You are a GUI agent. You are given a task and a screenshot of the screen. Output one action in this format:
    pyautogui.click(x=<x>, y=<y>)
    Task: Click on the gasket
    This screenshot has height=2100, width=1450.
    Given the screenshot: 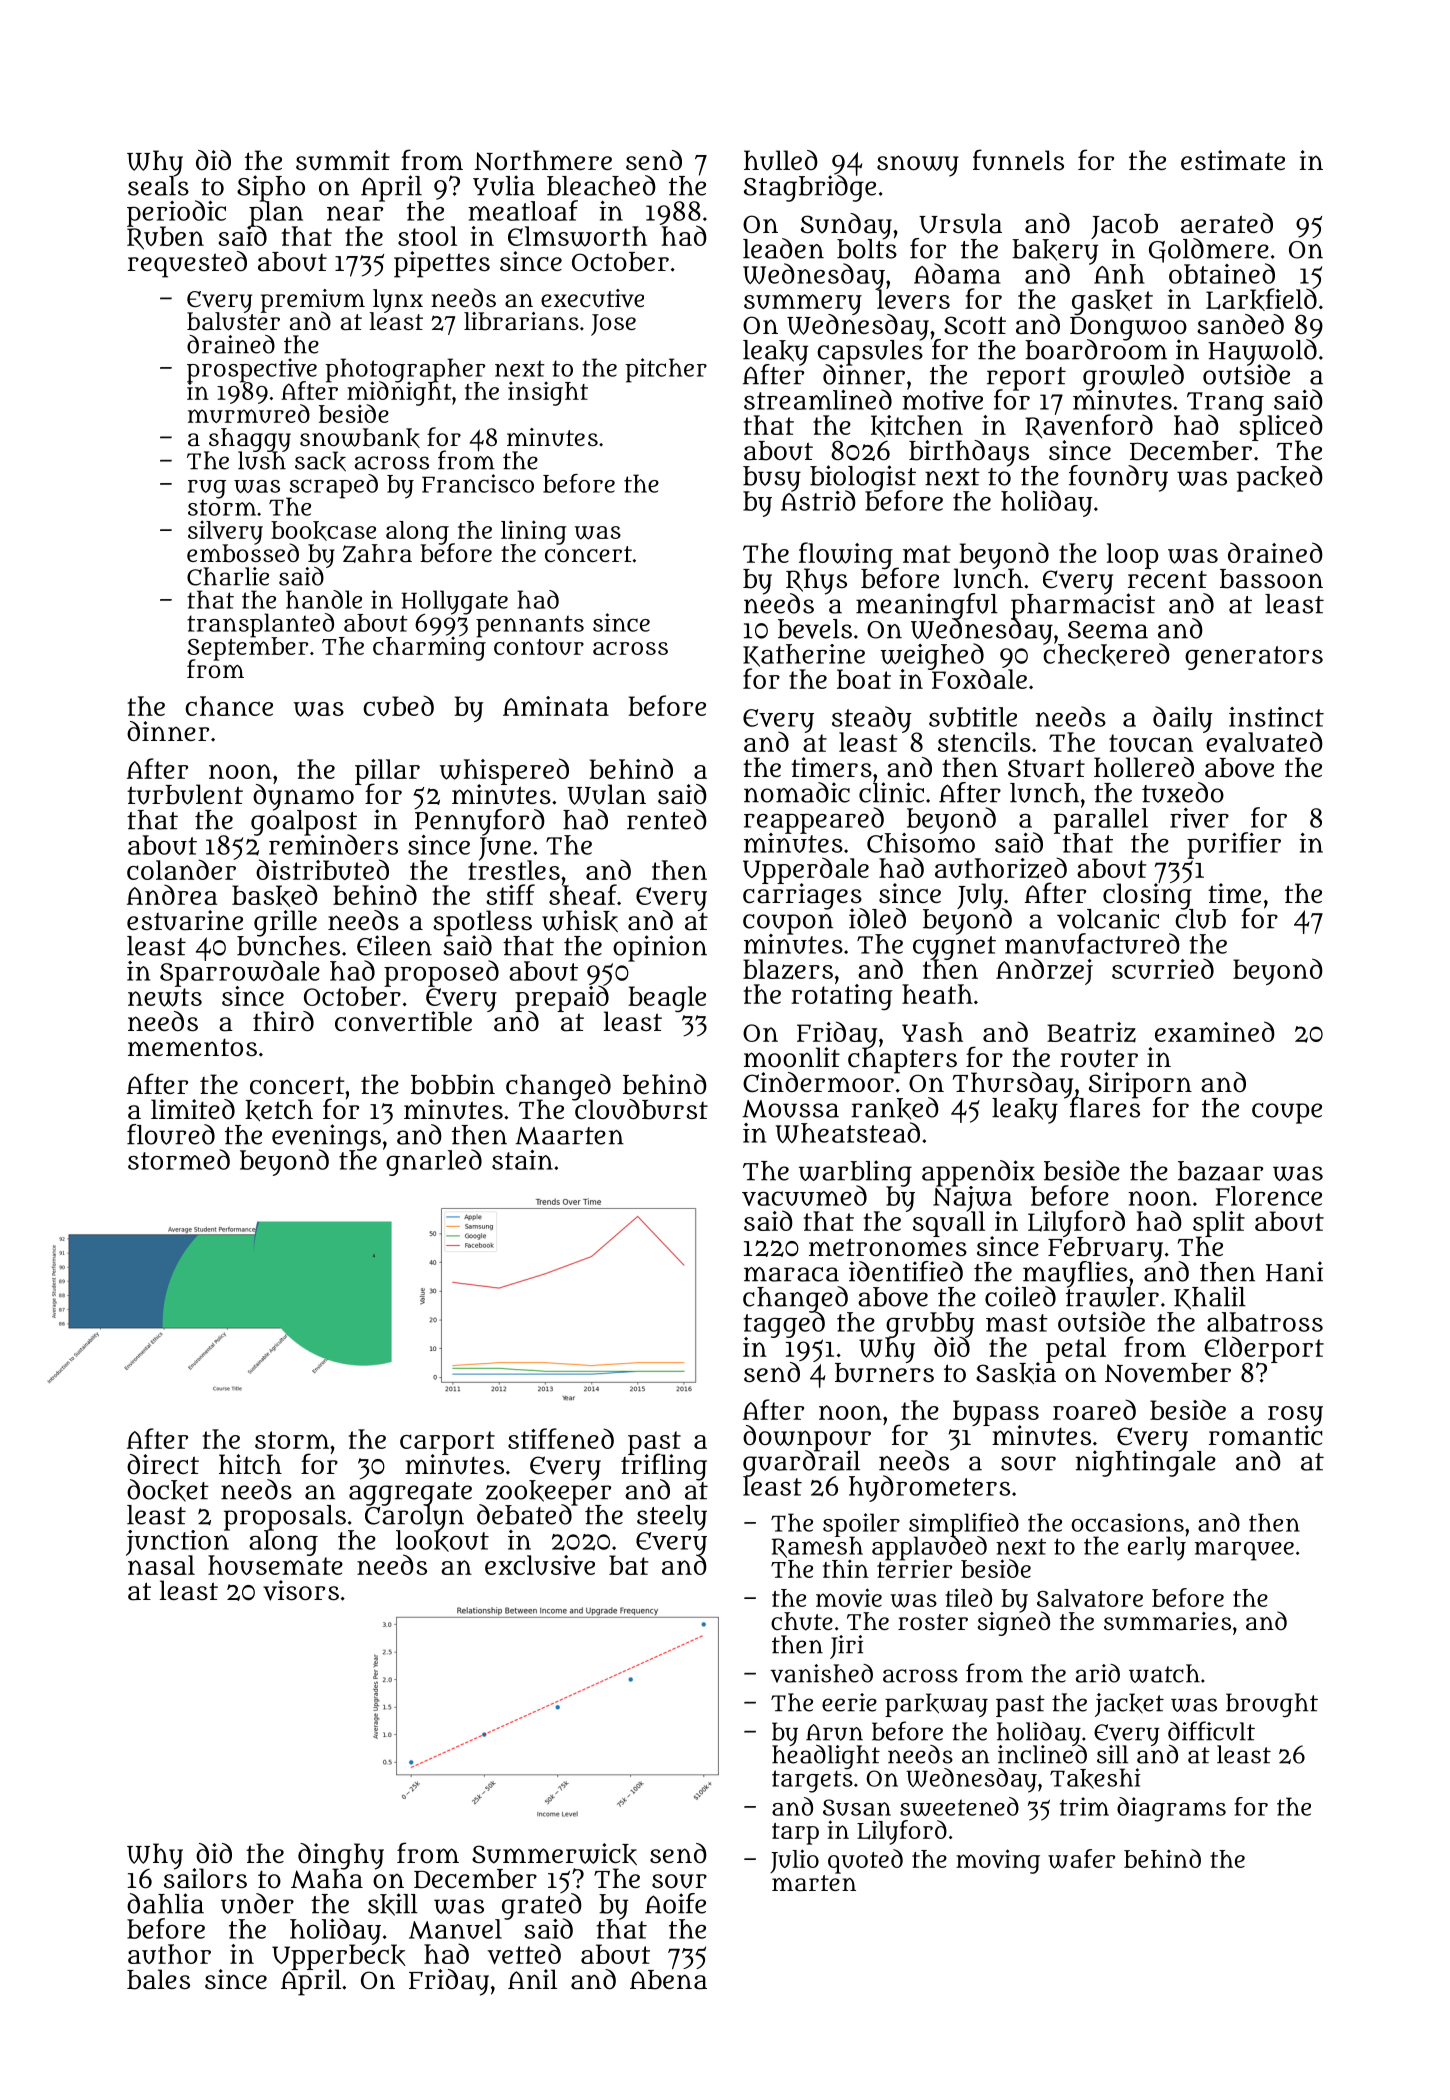 What is the action you would take?
    pyautogui.click(x=1112, y=302)
